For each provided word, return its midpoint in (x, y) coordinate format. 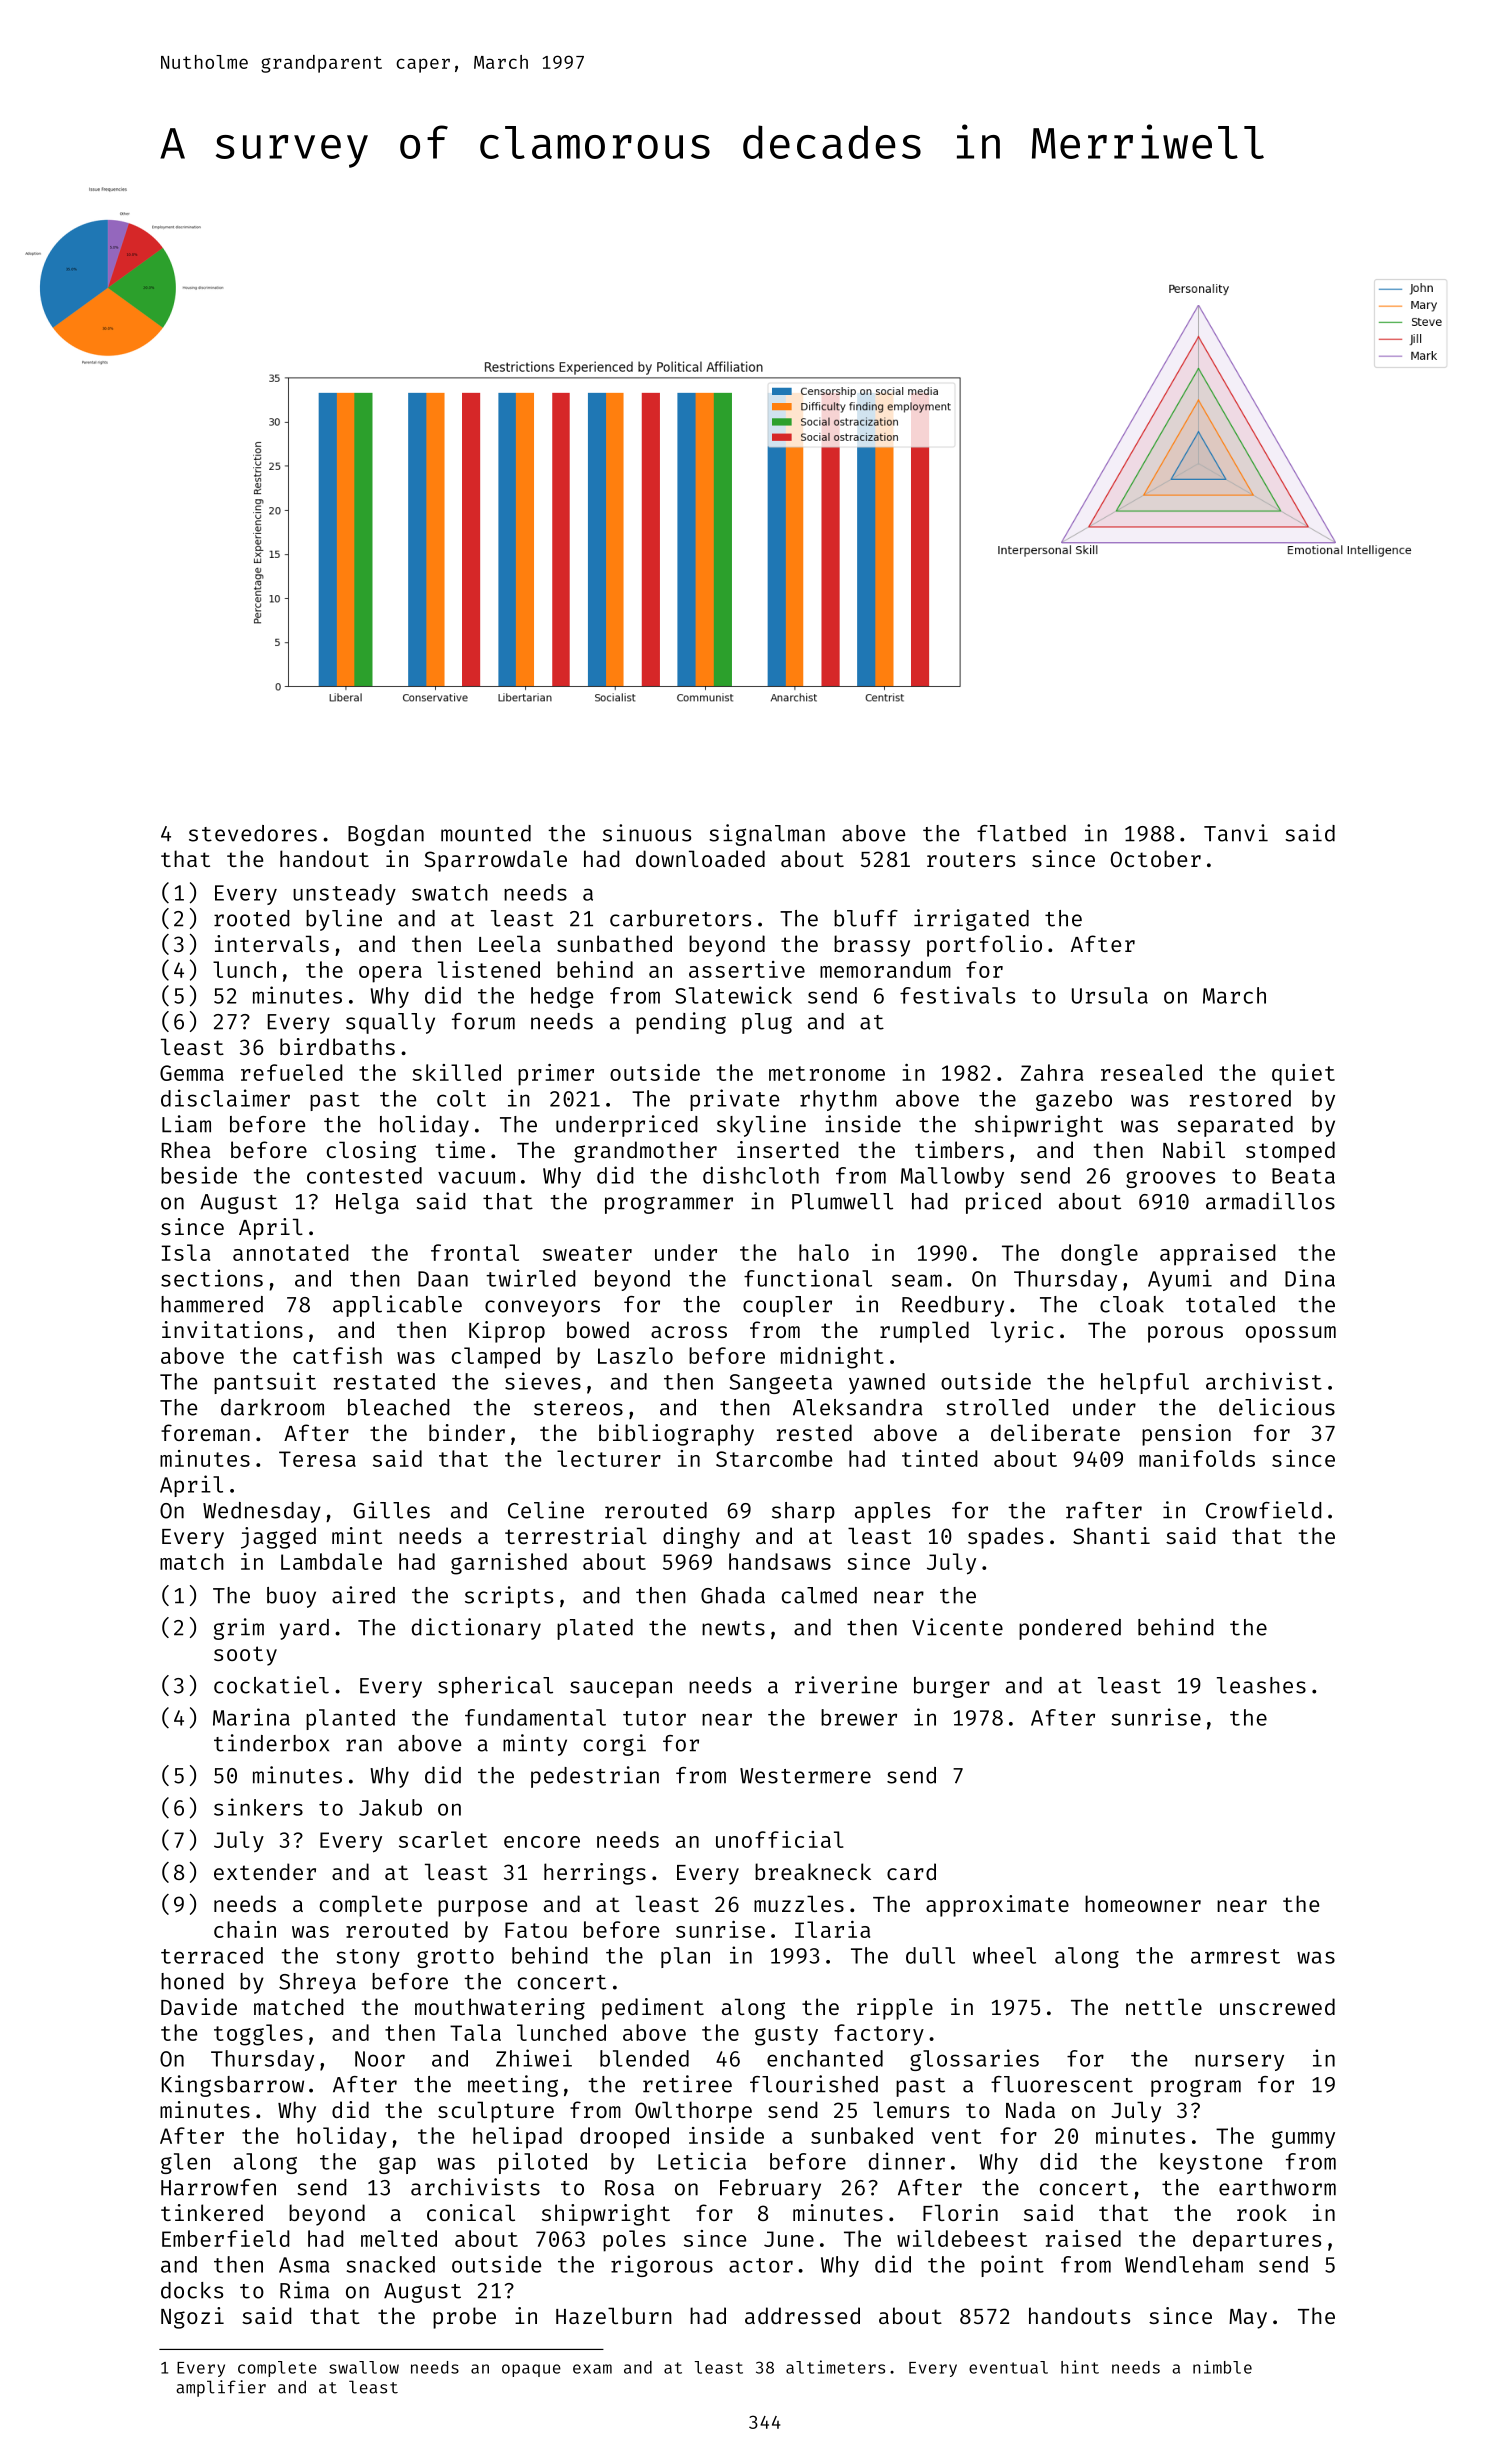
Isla (186, 1252)
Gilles (392, 1510)
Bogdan (386, 835)
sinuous (647, 833)
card (911, 1871)
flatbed (1021, 833)
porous (1185, 1334)
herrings (595, 1874)
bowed (598, 1329)
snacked (391, 2264)
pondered (1070, 1629)
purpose (482, 1908)
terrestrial (576, 1535)
